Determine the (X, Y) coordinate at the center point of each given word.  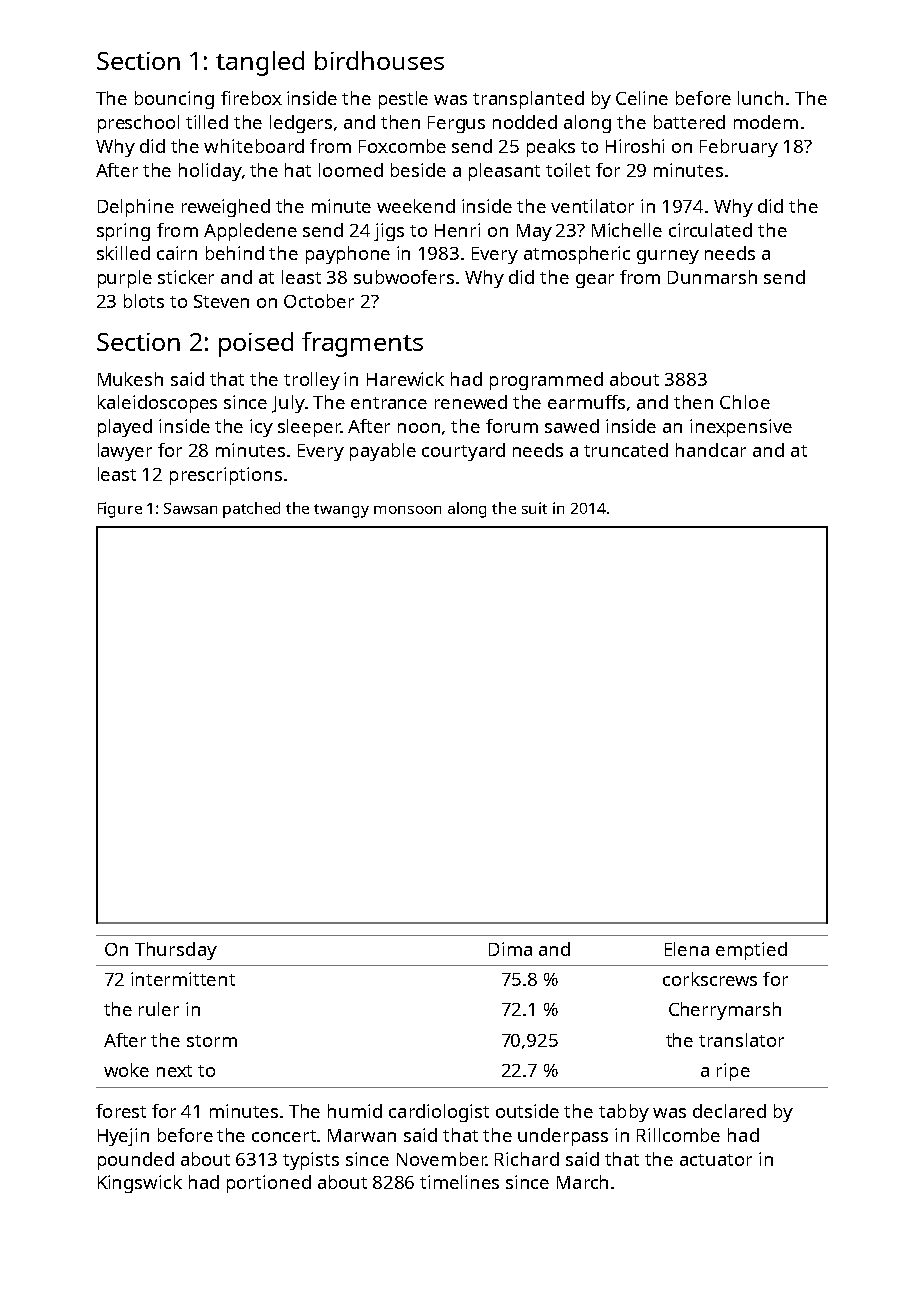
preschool (138, 124)
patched (251, 510)
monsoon (407, 510)
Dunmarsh (712, 277)
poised (256, 344)
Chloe (745, 402)
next (174, 1071)
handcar (711, 450)
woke (126, 1070)
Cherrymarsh (725, 1011)
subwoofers (404, 277)
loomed (351, 170)
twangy (341, 511)
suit (534, 508)
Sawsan (190, 508)
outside (527, 1111)
